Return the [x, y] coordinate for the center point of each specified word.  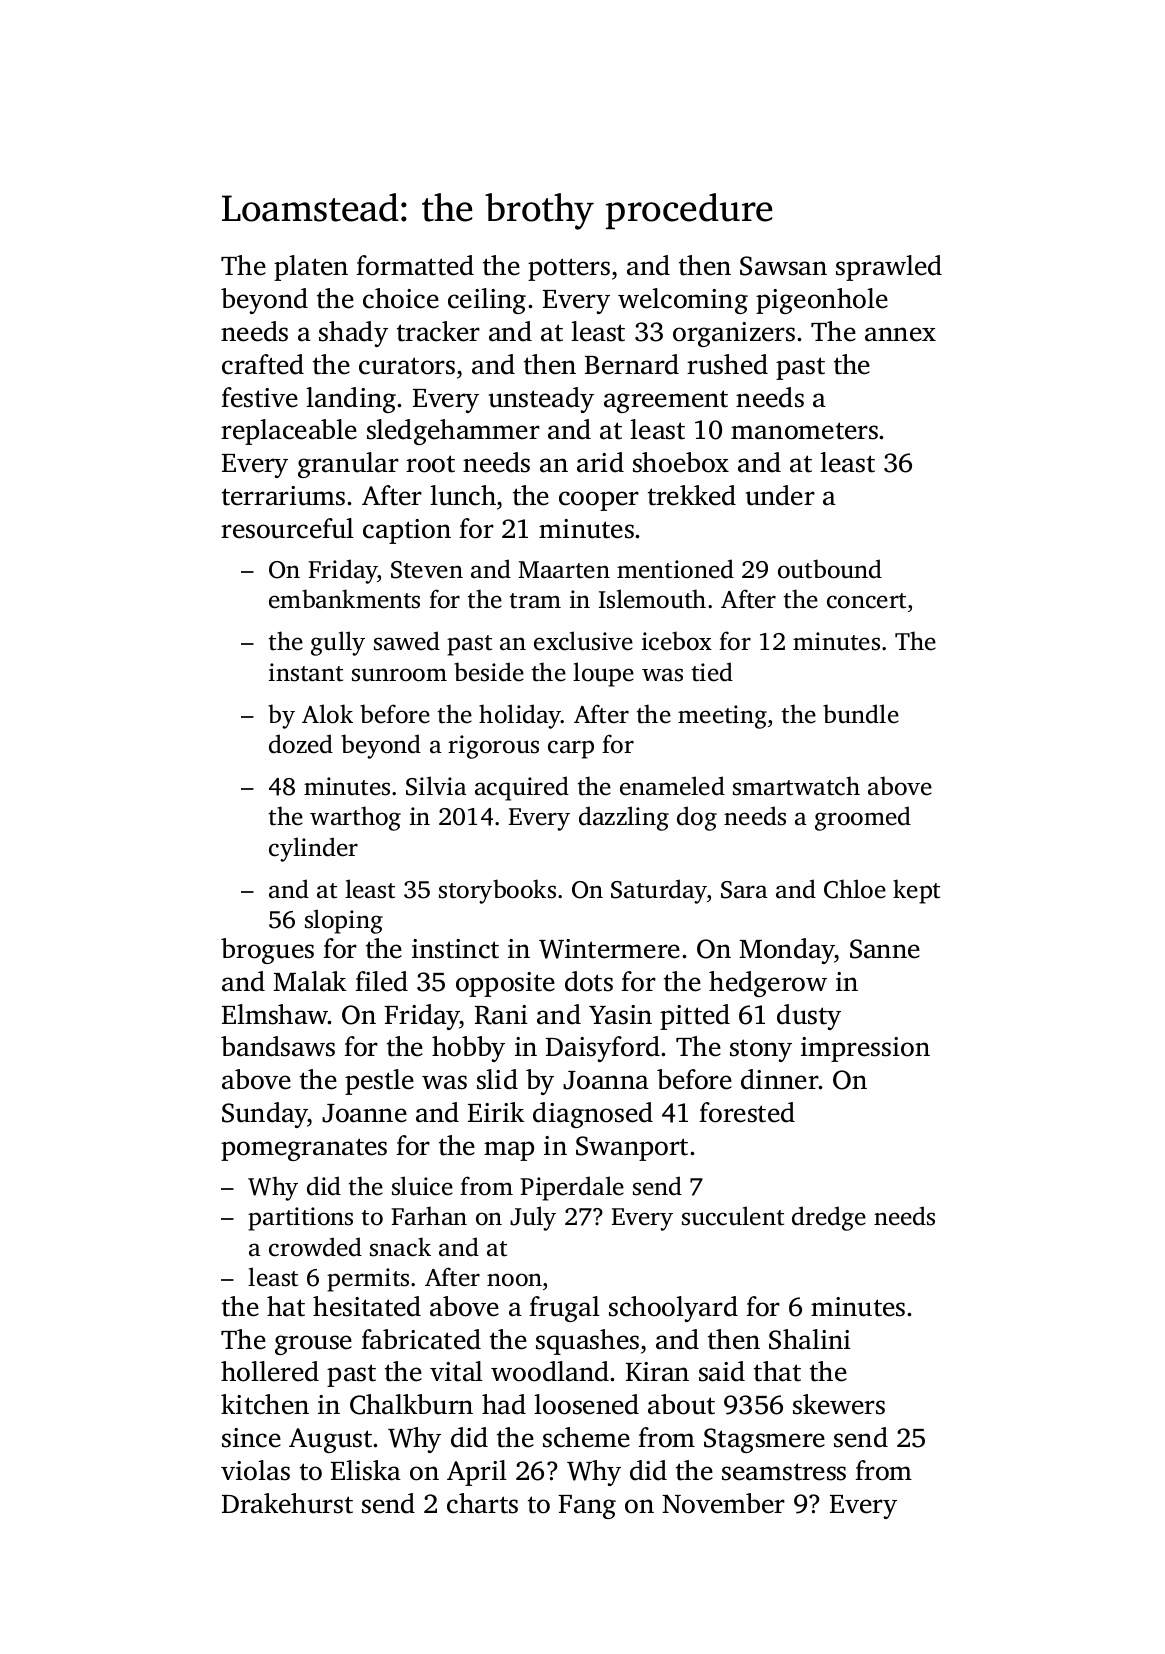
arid [600, 462]
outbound [830, 569]
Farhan [429, 1216]
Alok [327, 714]
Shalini [810, 1339]
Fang [587, 1507]
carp [571, 749]
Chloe [855, 889]
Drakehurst [287, 1503]
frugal [565, 1309]
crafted [263, 364]
